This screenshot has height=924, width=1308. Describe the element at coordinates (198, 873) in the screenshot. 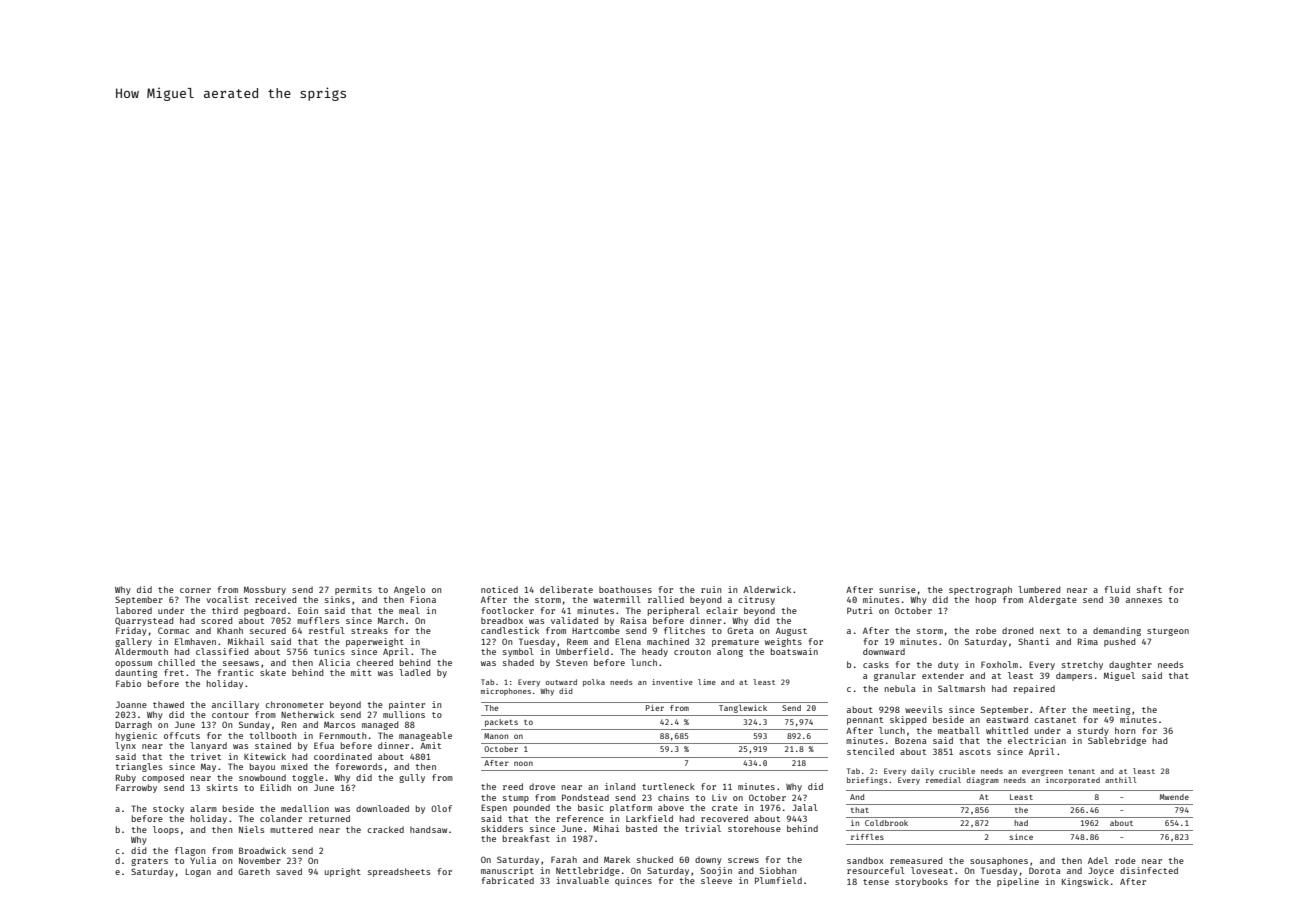

I see `Logan` at that location.
